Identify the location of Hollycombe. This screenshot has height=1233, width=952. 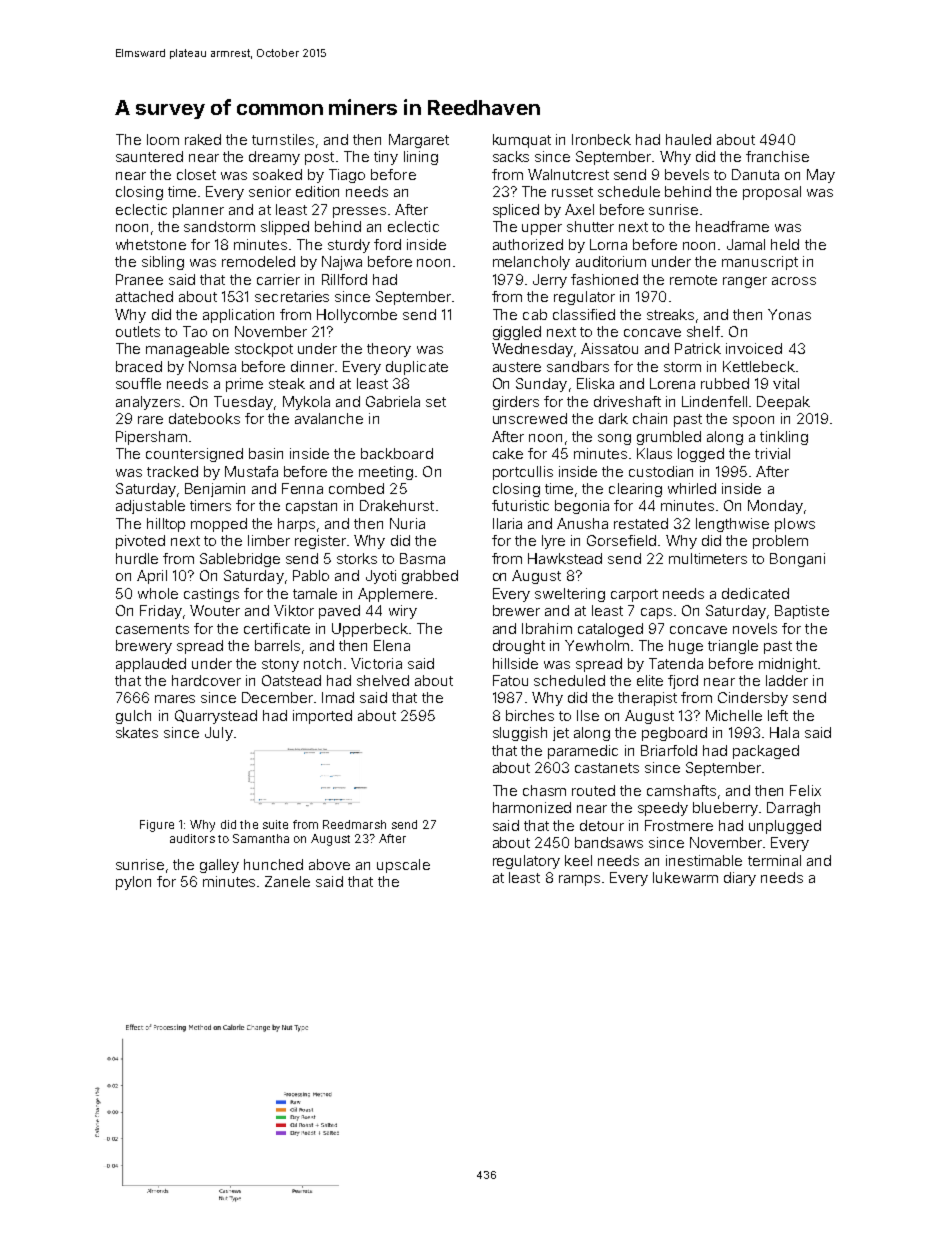
(357, 316).
